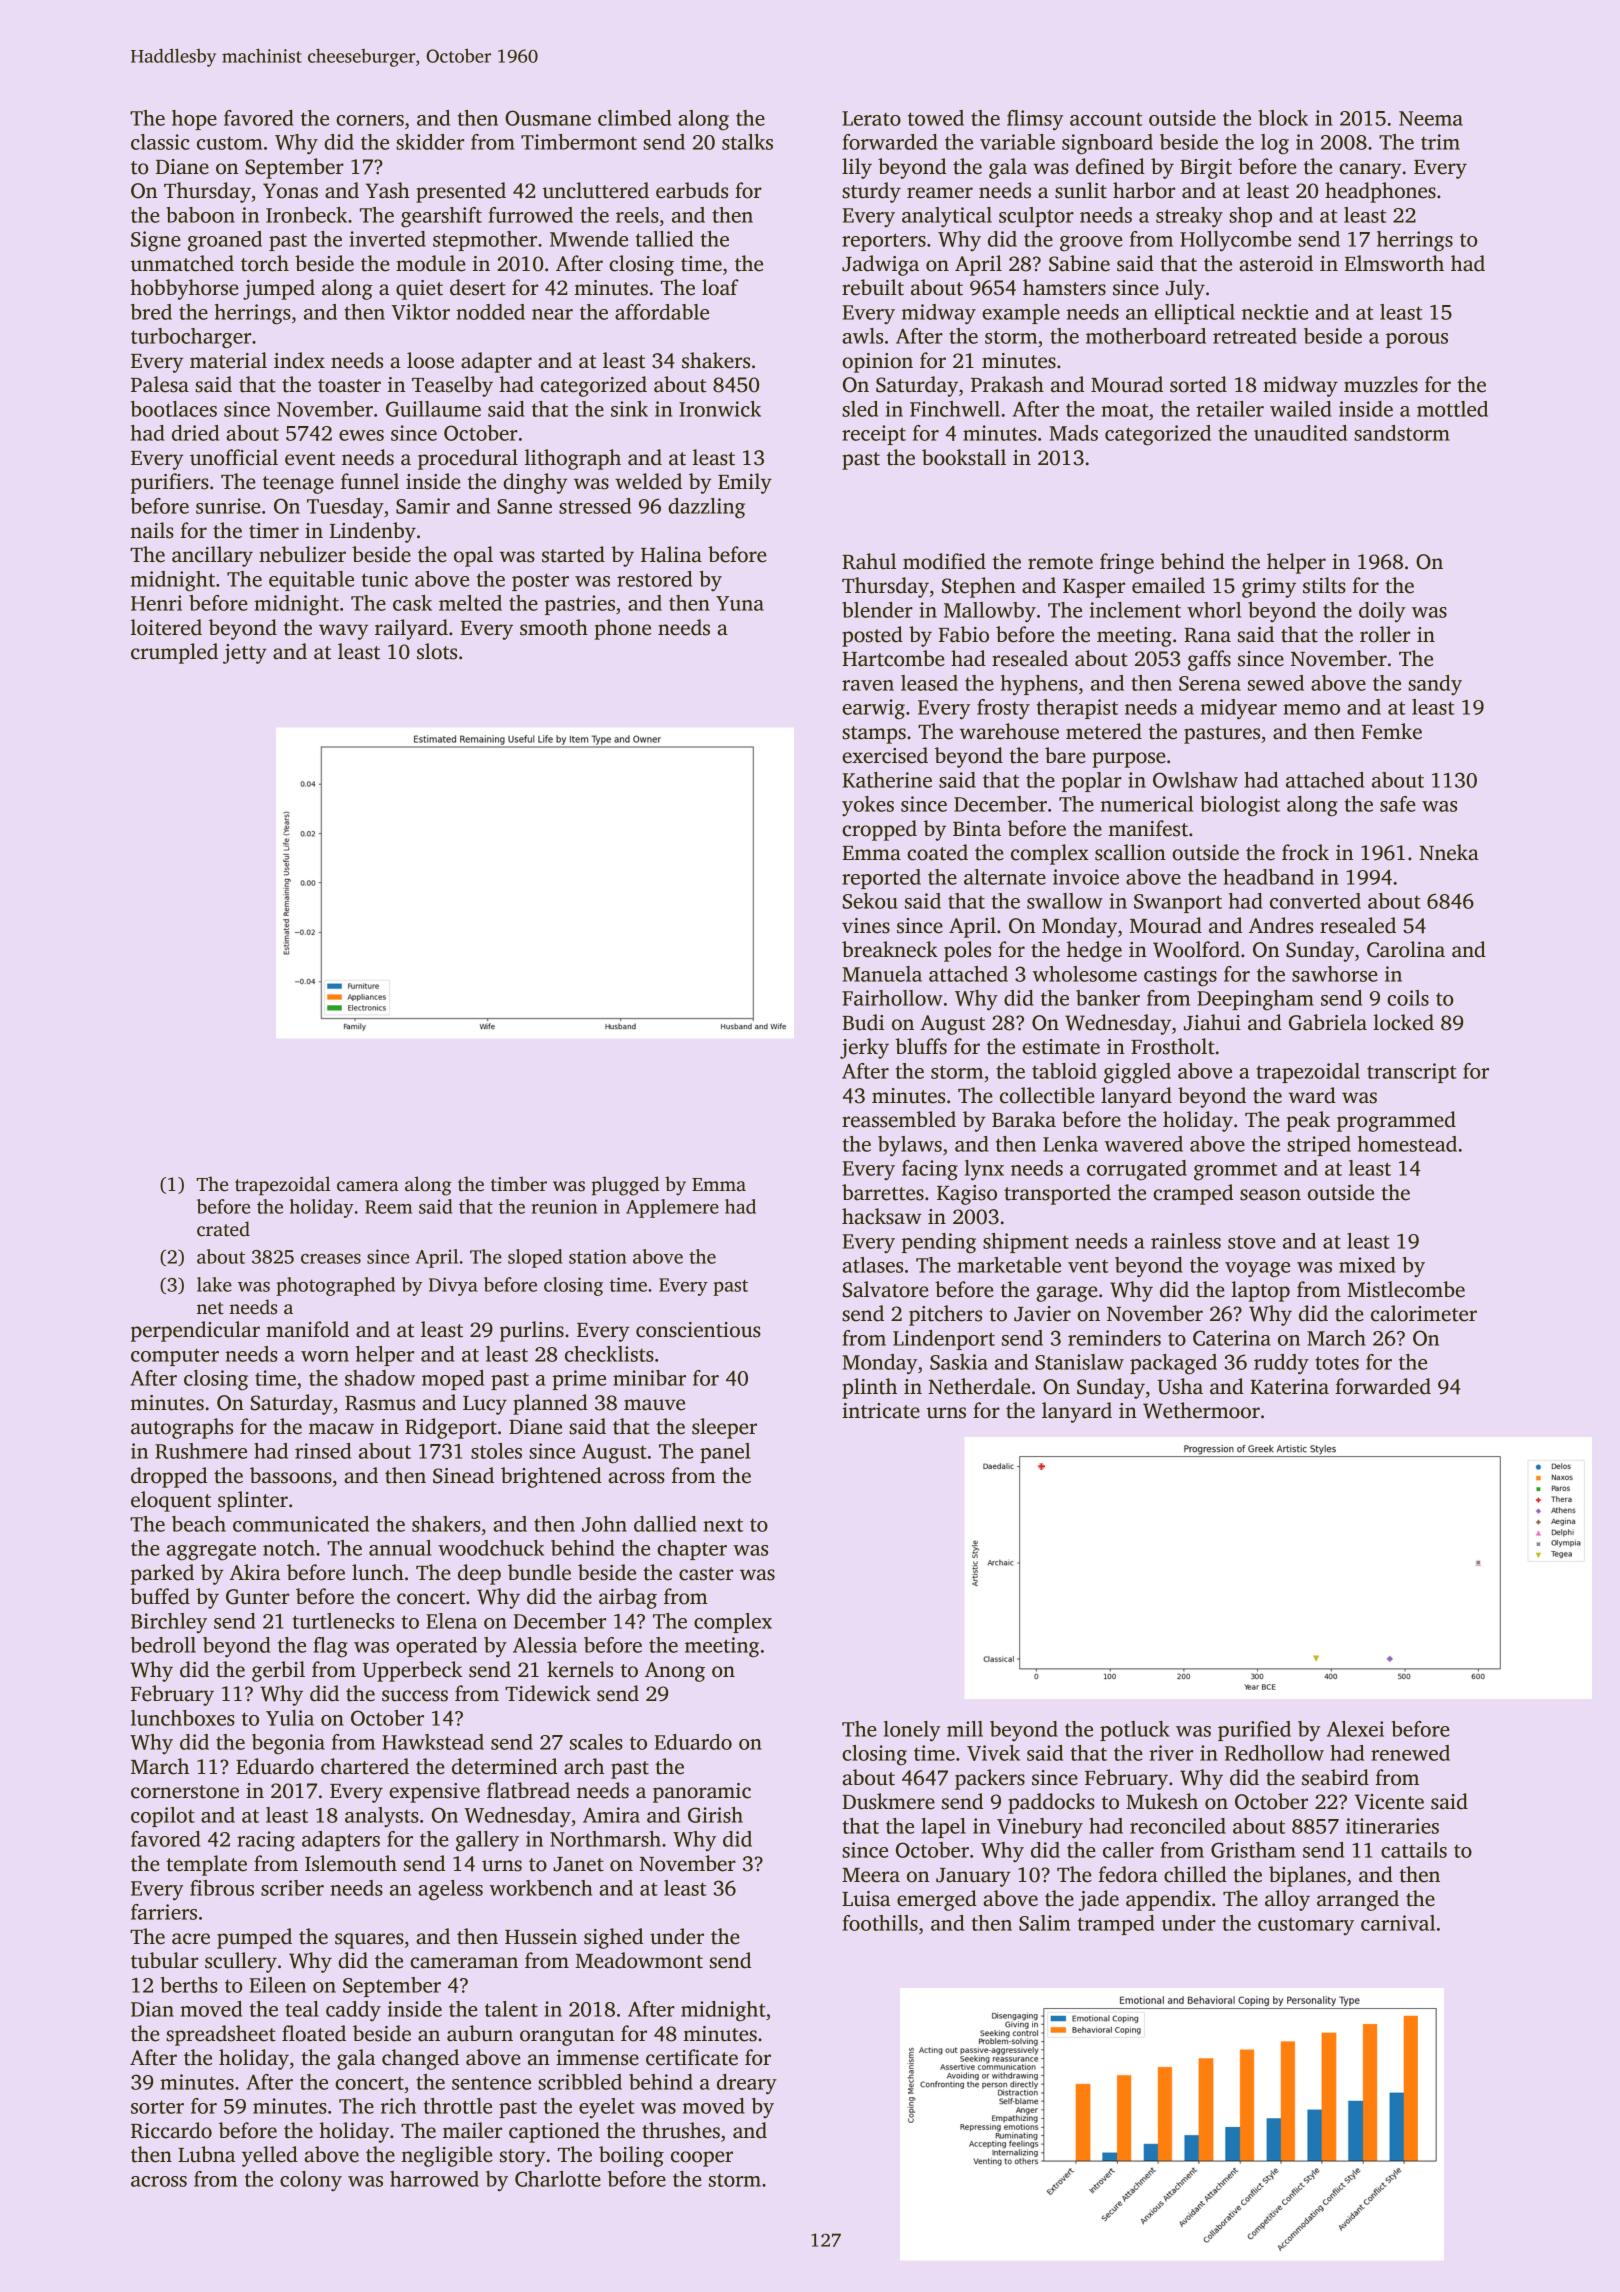 The width and height of the screenshot is (1620, 2292). I want to click on yelled, so click(270, 2156).
